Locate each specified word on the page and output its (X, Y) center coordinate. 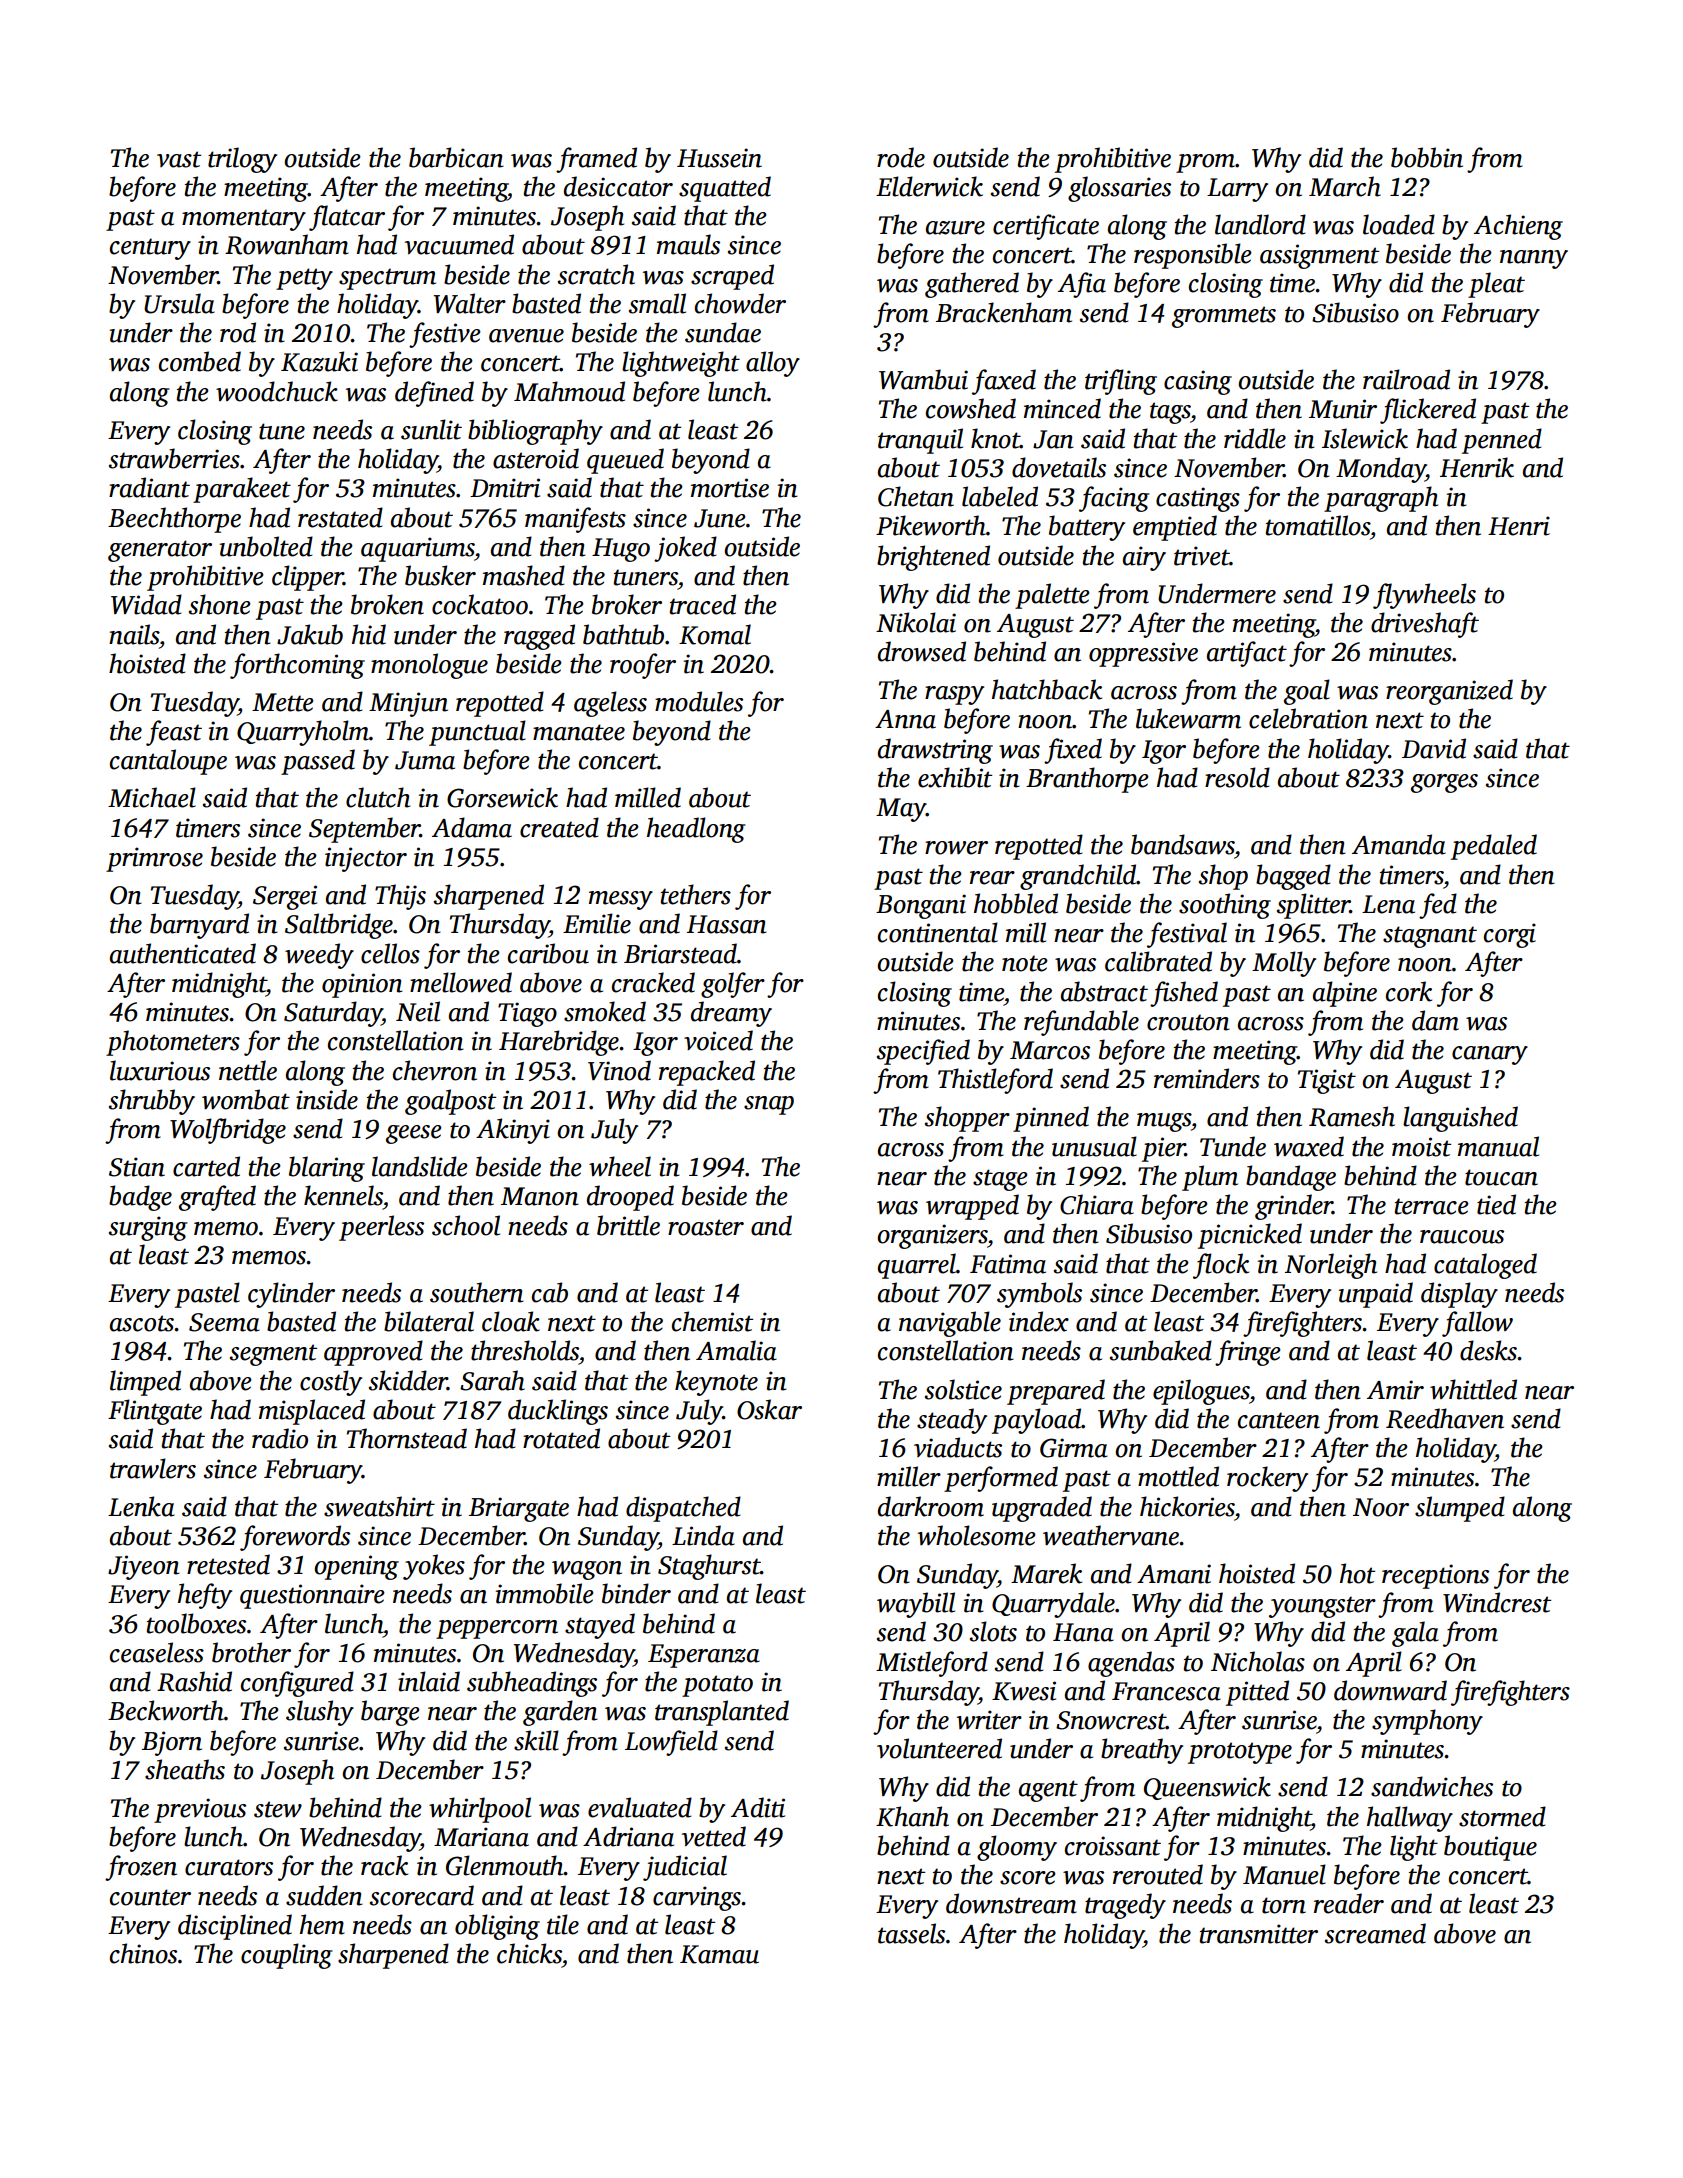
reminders (1207, 1078)
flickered (1428, 411)
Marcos (1050, 1050)
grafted (217, 1198)
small (657, 303)
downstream (1011, 1903)
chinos (143, 1953)
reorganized (1449, 692)
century (150, 249)
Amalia (736, 1350)
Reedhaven (1445, 1418)
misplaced (312, 1412)
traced (703, 604)
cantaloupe (168, 762)
